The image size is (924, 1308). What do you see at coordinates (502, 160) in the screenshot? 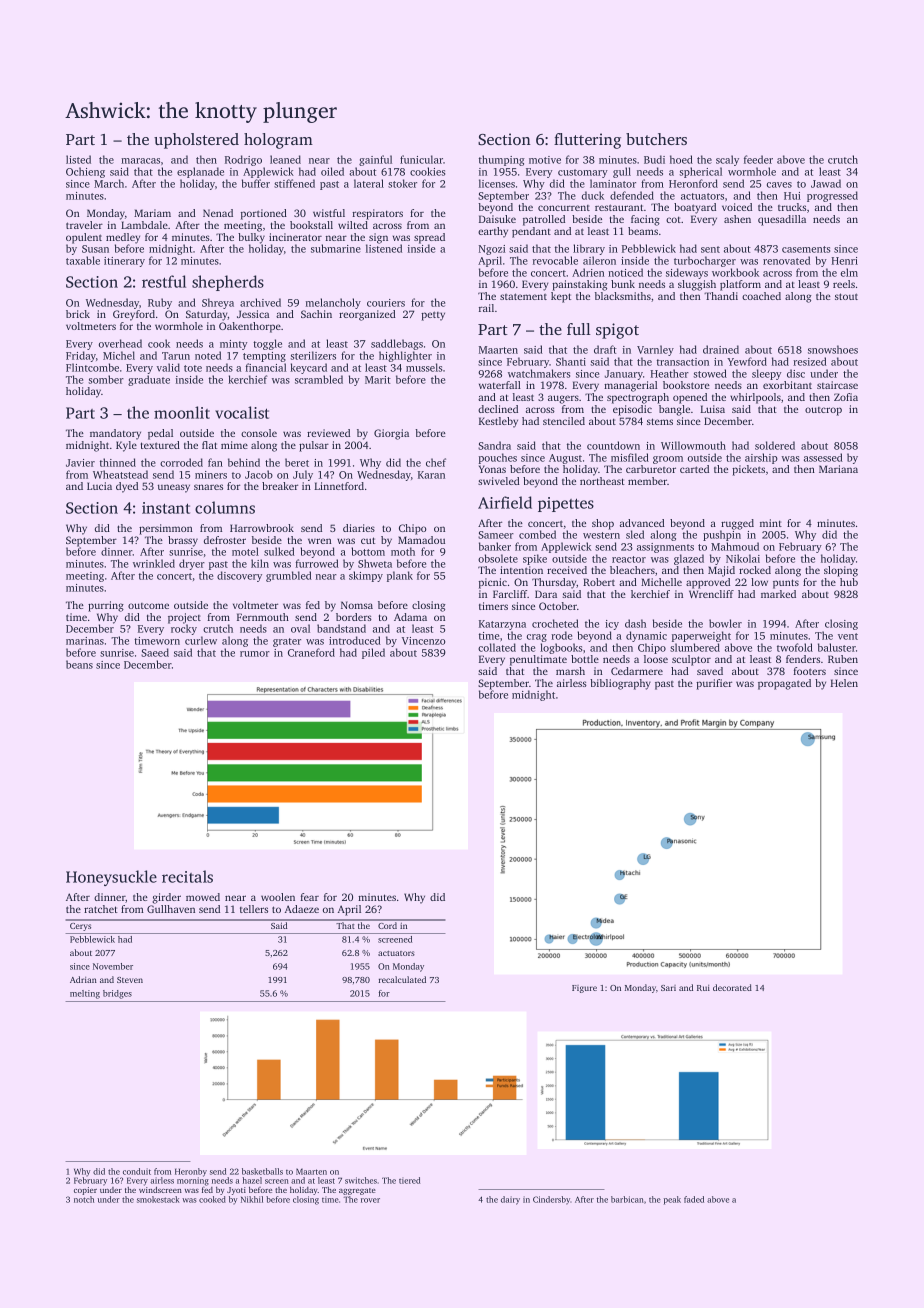
I see `thumping` at bounding box center [502, 160].
